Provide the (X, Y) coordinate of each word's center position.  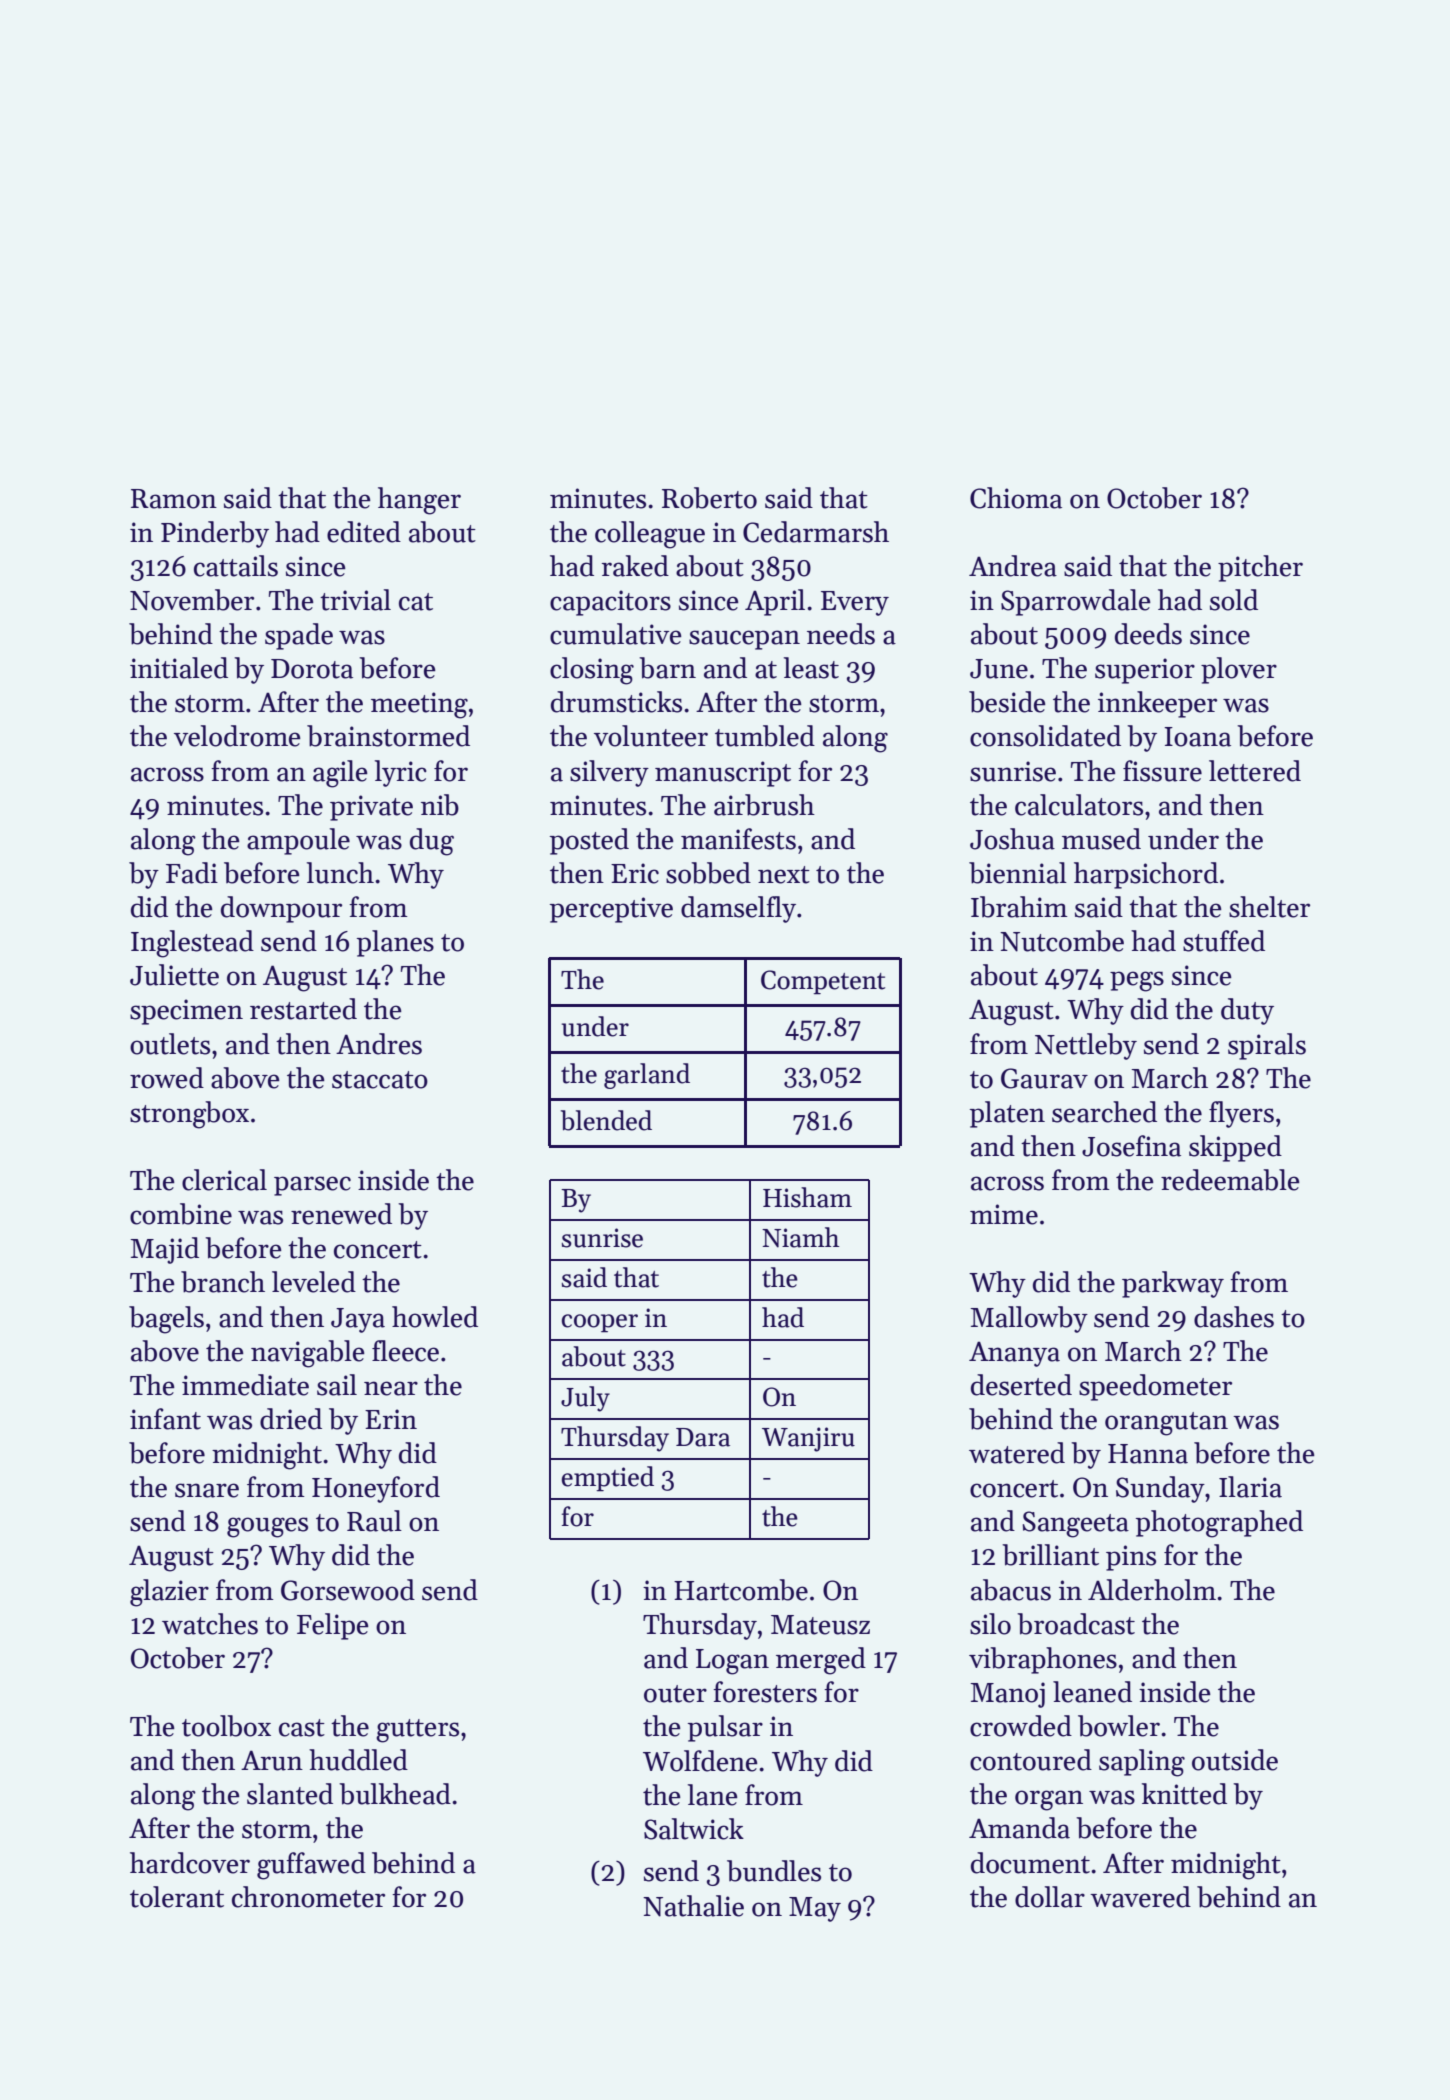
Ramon (174, 499)
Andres (379, 1044)
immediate (245, 1385)
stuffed (1224, 941)
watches (210, 1624)
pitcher (1260, 568)
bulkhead (395, 1794)
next (784, 875)
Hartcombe (741, 1590)
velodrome (237, 736)
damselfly (738, 909)
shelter (1269, 907)
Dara (703, 1437)
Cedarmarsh (816, 532)
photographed (1219, 1524)
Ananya (1014, 1354)
